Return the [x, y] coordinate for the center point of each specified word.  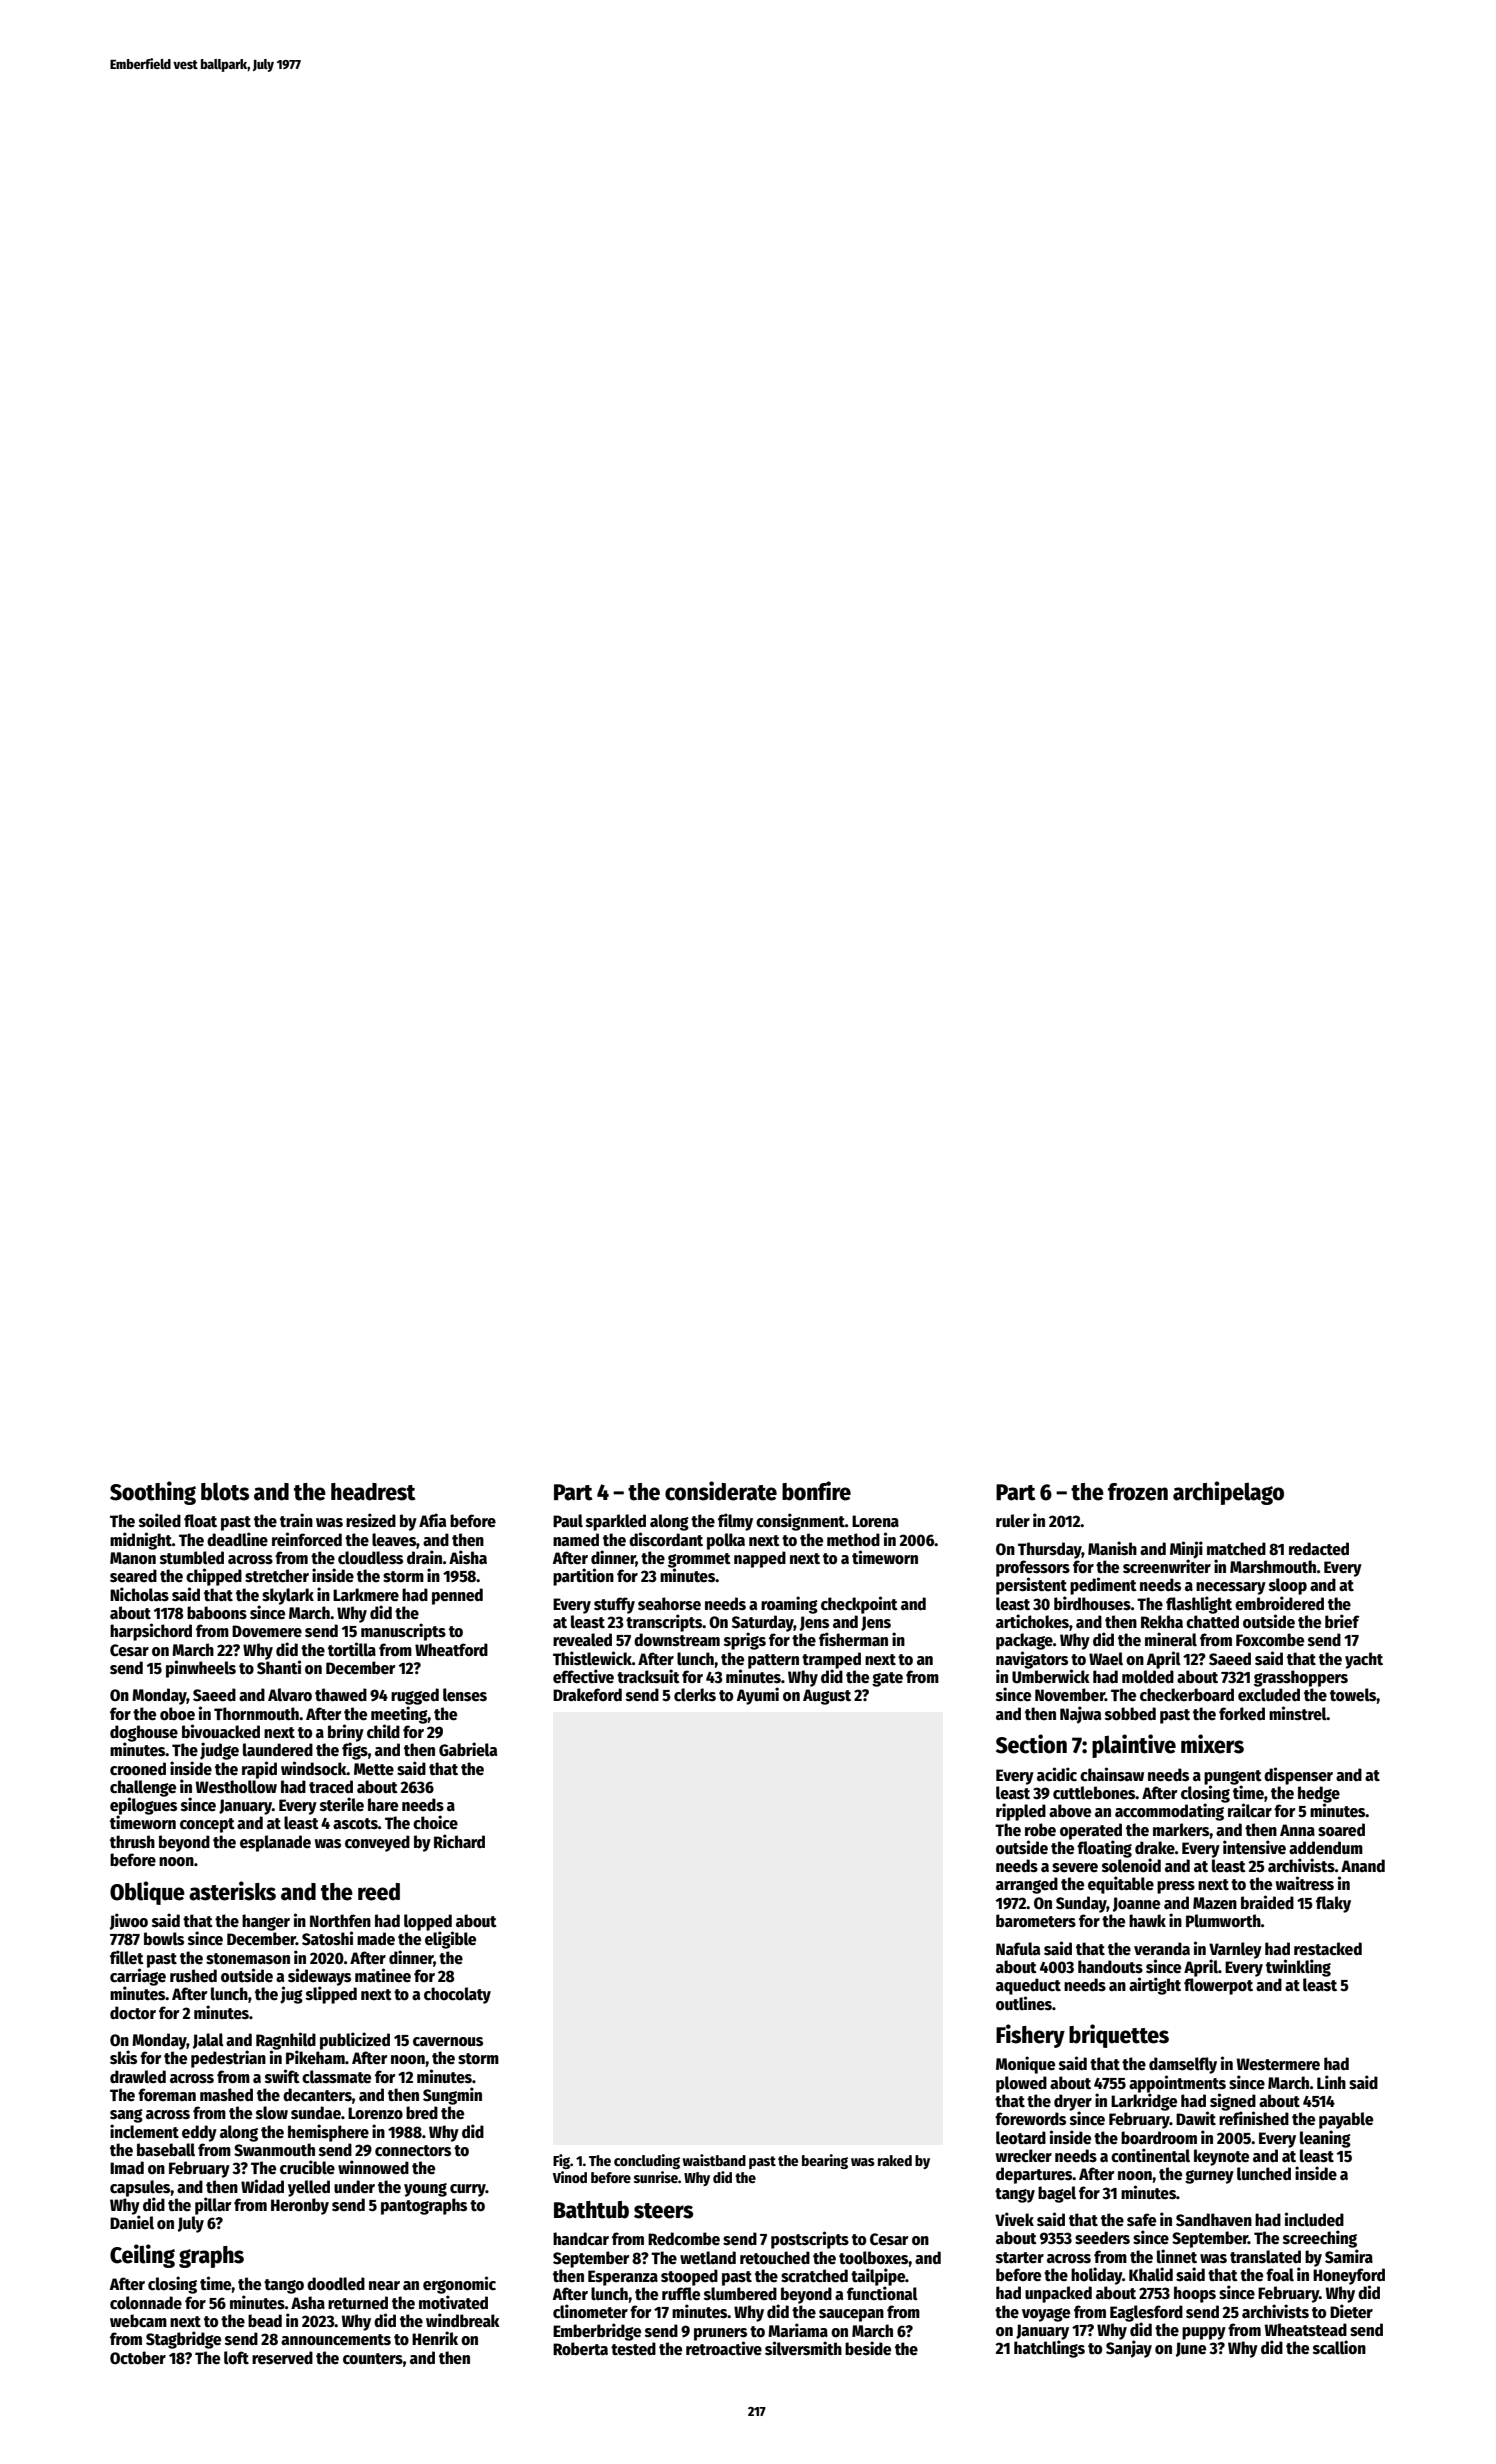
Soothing [153, 1493]
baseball [166, 2150]
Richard [459, 1841]
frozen [1138, 1492]
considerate [721, 1491]
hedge [1319, 1794]
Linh [1331, 2082]
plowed [1021, 2084]
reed [379, 1892]
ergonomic [459, 2285]
